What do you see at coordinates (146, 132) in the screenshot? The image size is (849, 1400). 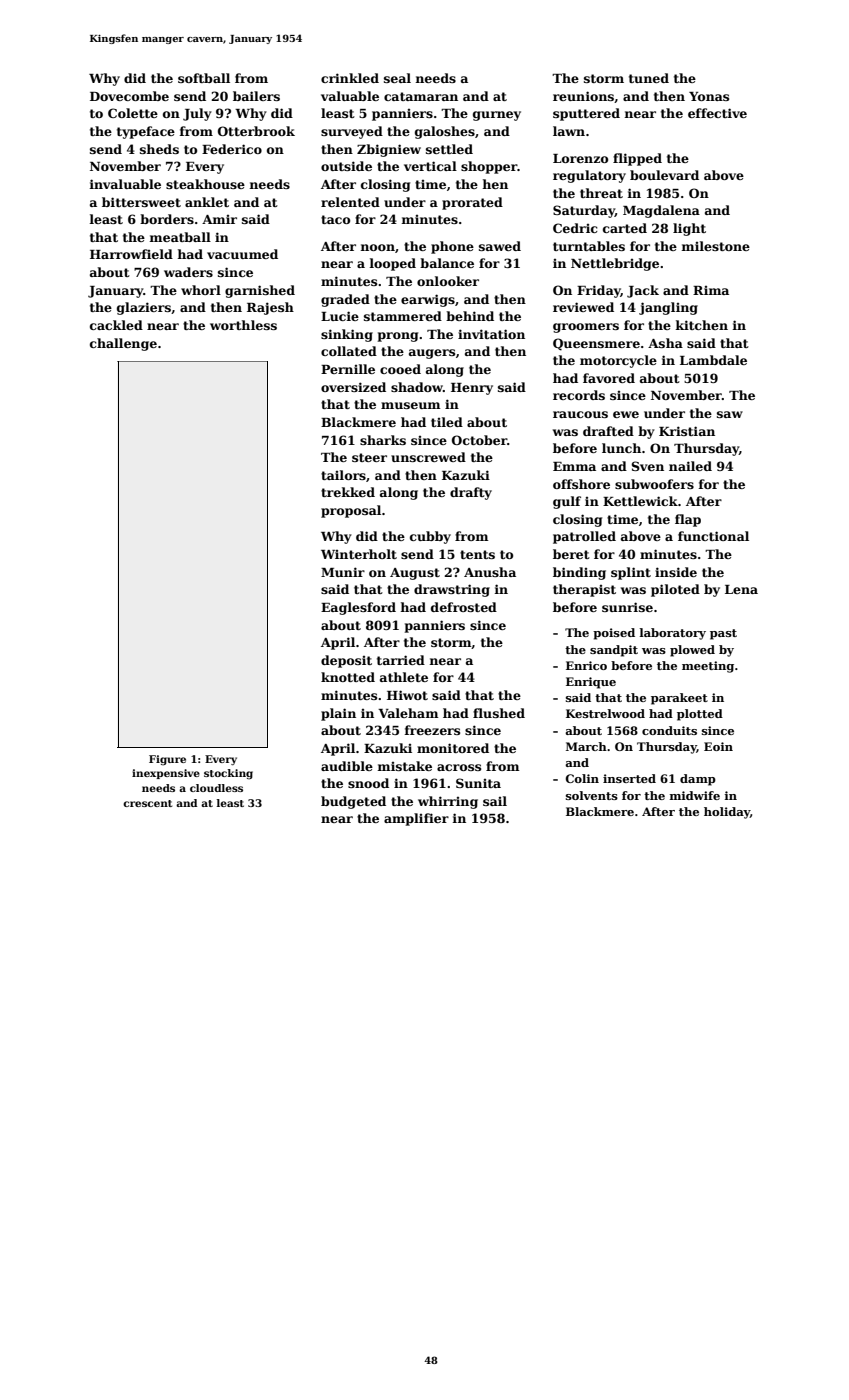 I see `typeface` at bounding box center [146, 132].
